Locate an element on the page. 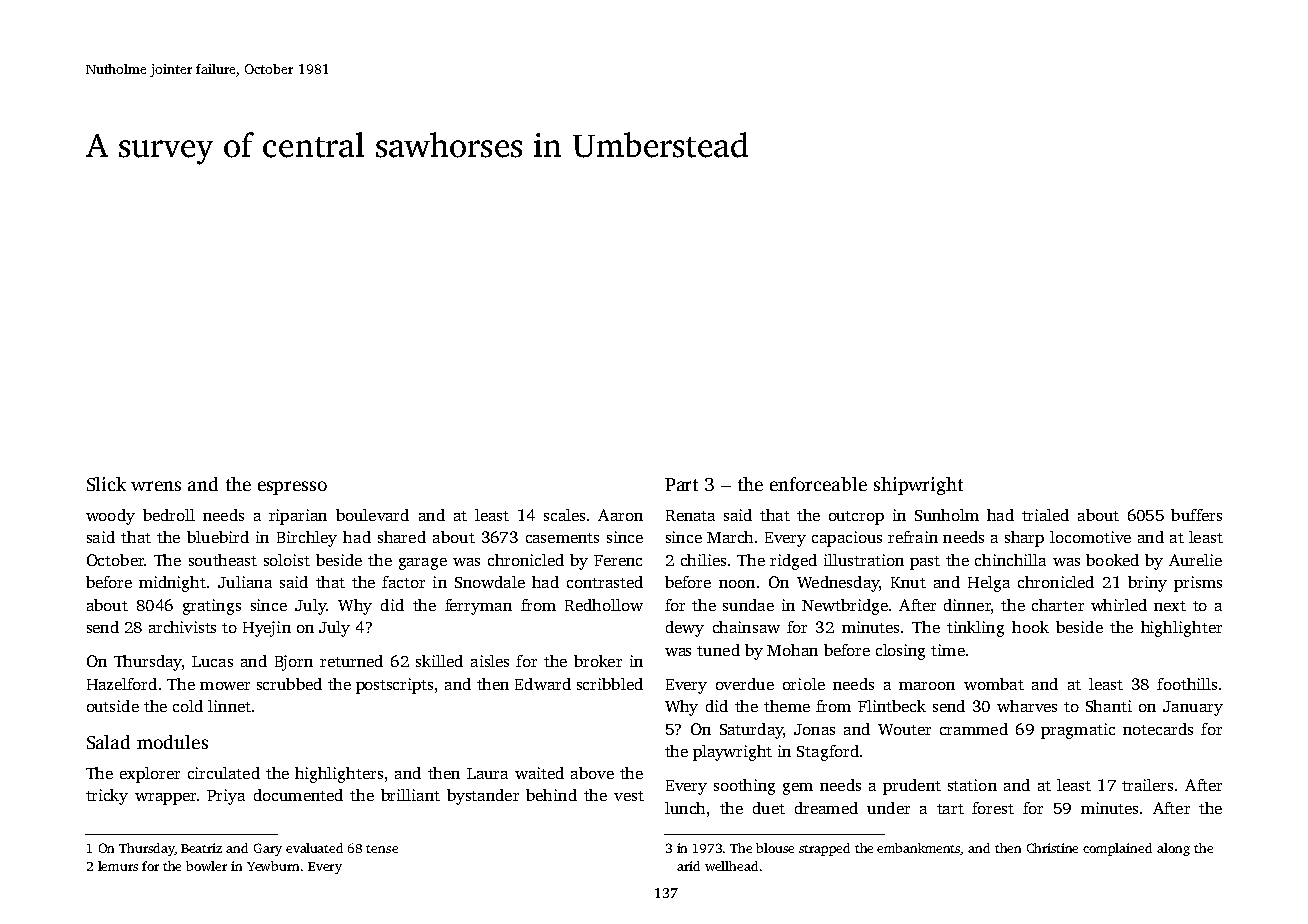 Image resolution: width=1308 pixels, height=924 pixels. Yewburn is located at coordinates (273, 866).
